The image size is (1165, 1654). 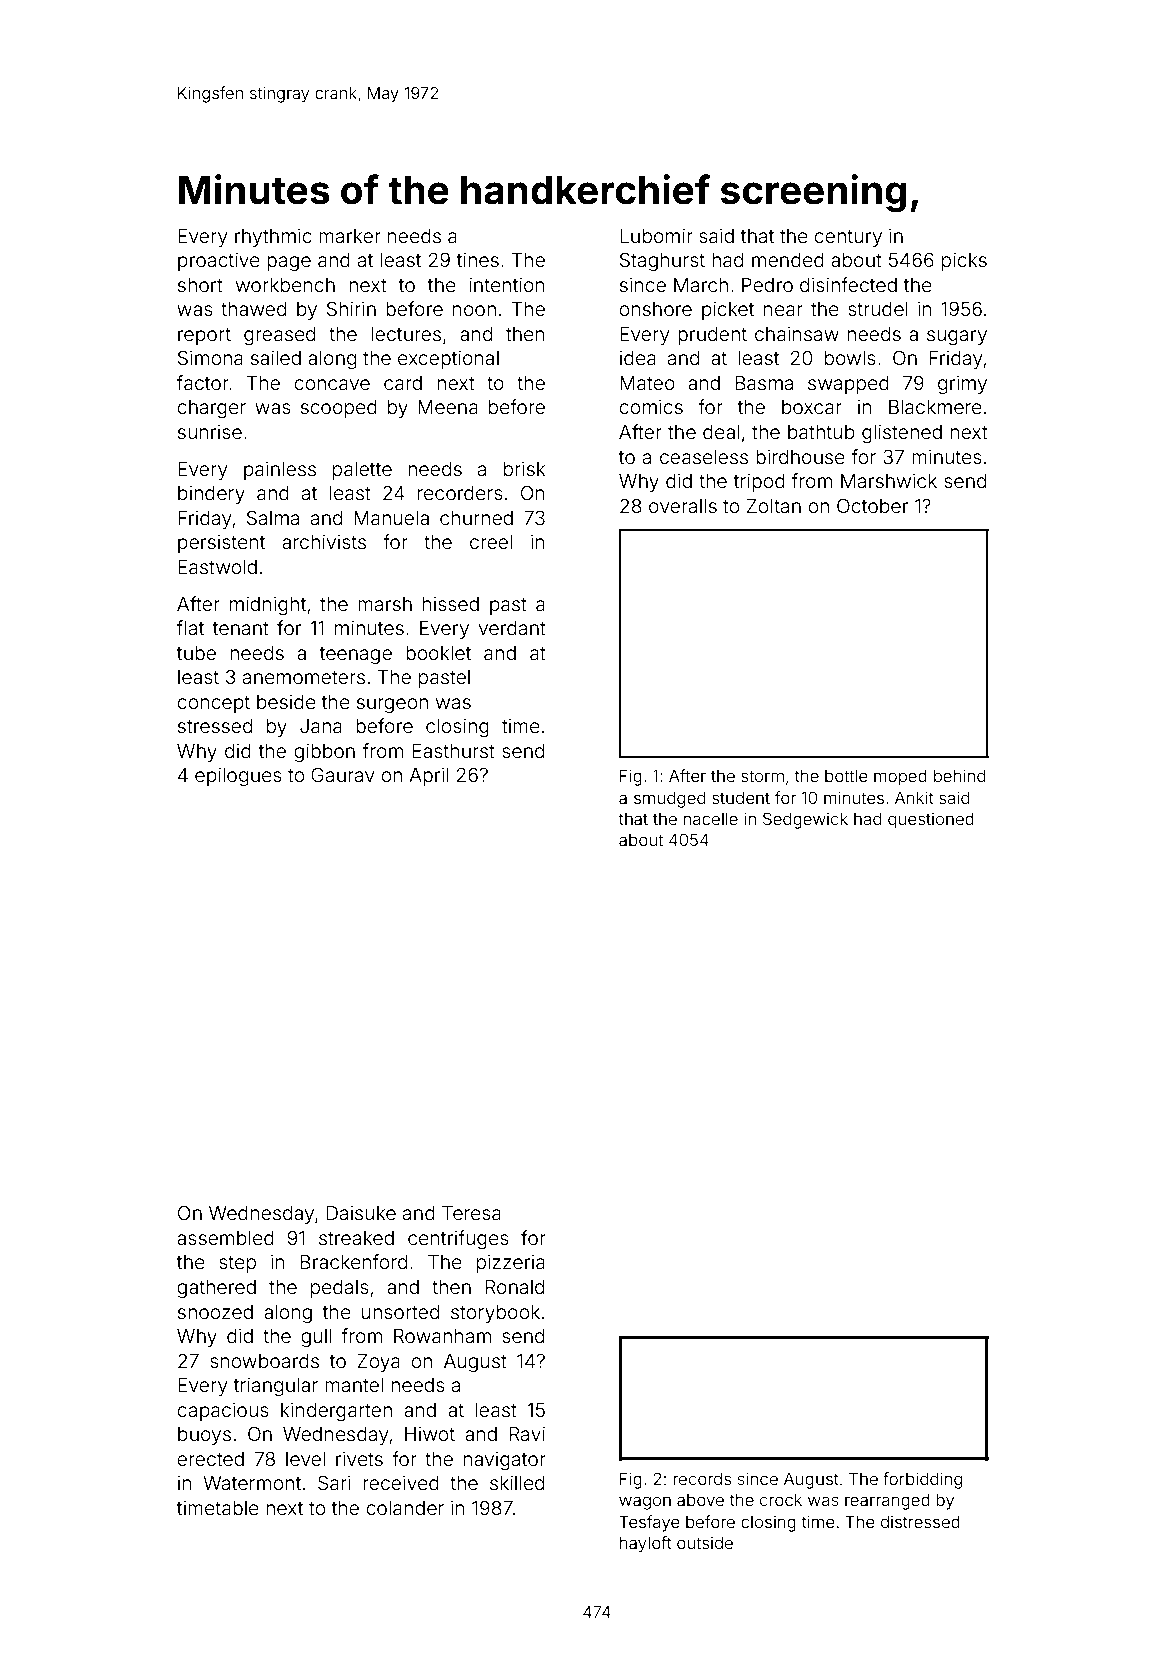 What do you see at coordinates (900, 778) in the screenshot?
I see `moped` at bounding box center [900, 778].
